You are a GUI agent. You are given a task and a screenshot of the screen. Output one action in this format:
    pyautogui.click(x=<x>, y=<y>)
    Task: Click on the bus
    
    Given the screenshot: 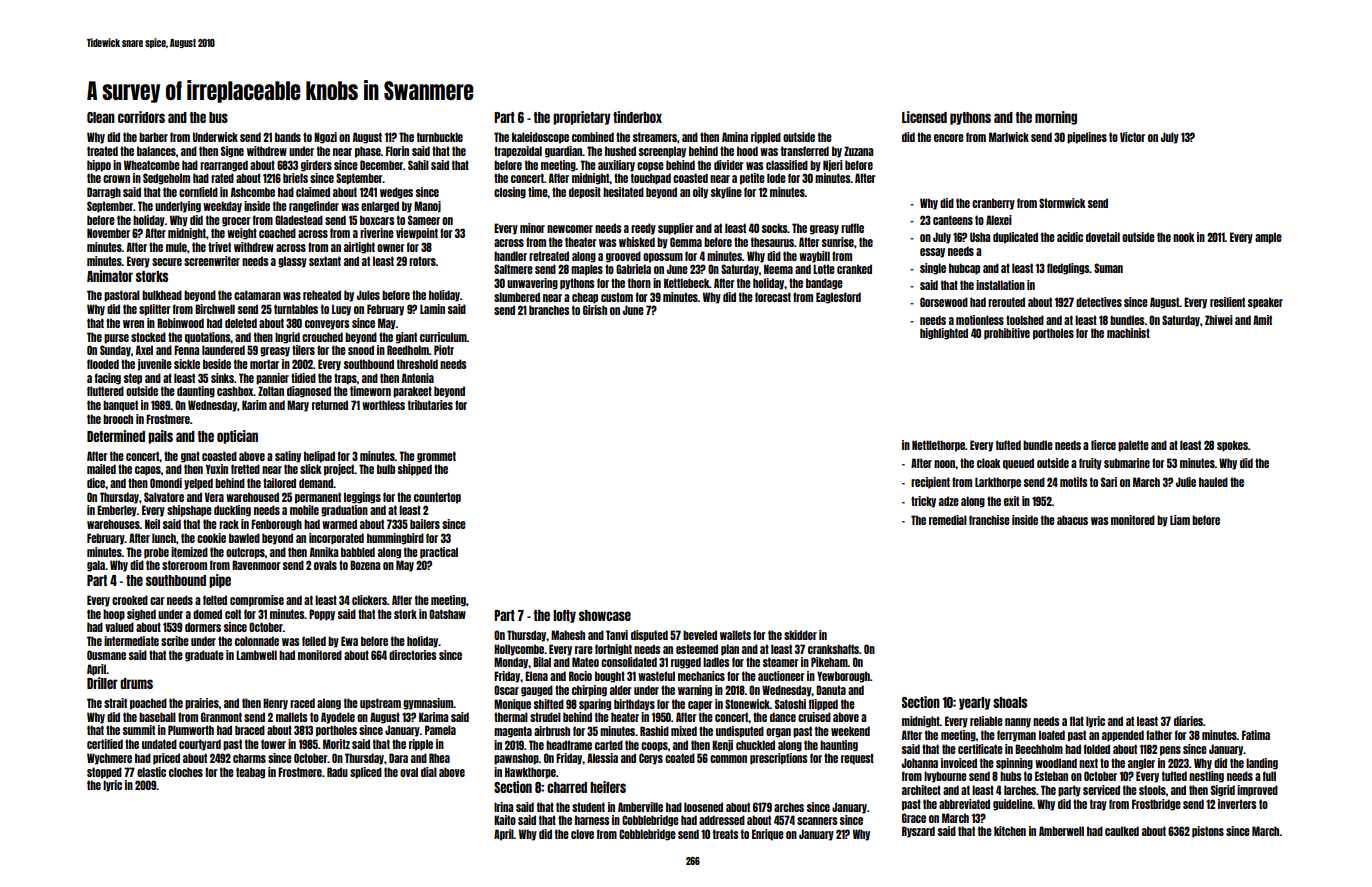 What is the action you would take?
    pyautogui.click(x=218, y=117)
